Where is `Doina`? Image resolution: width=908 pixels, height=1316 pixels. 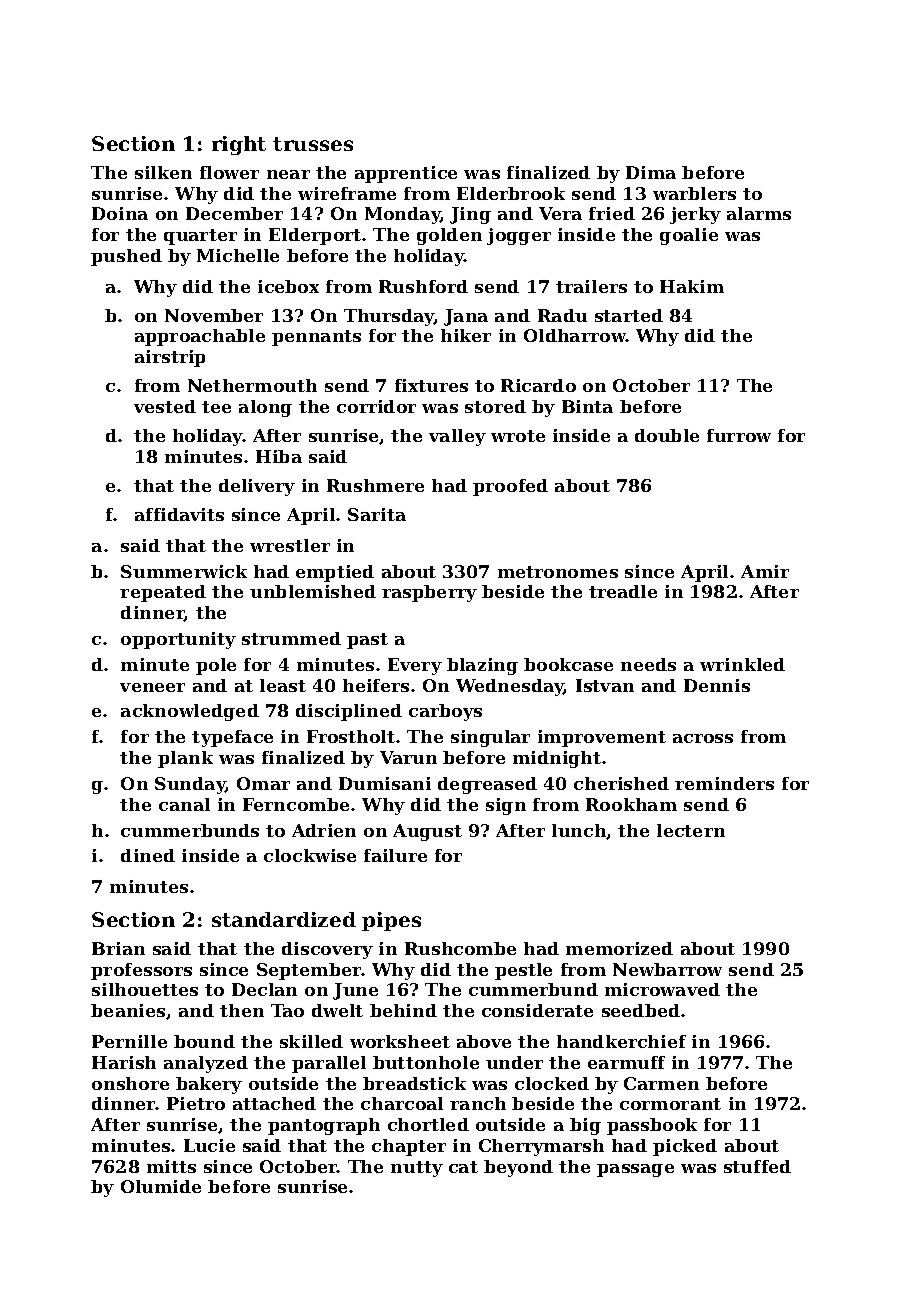 Doina is located at coordinates (120, 213).
